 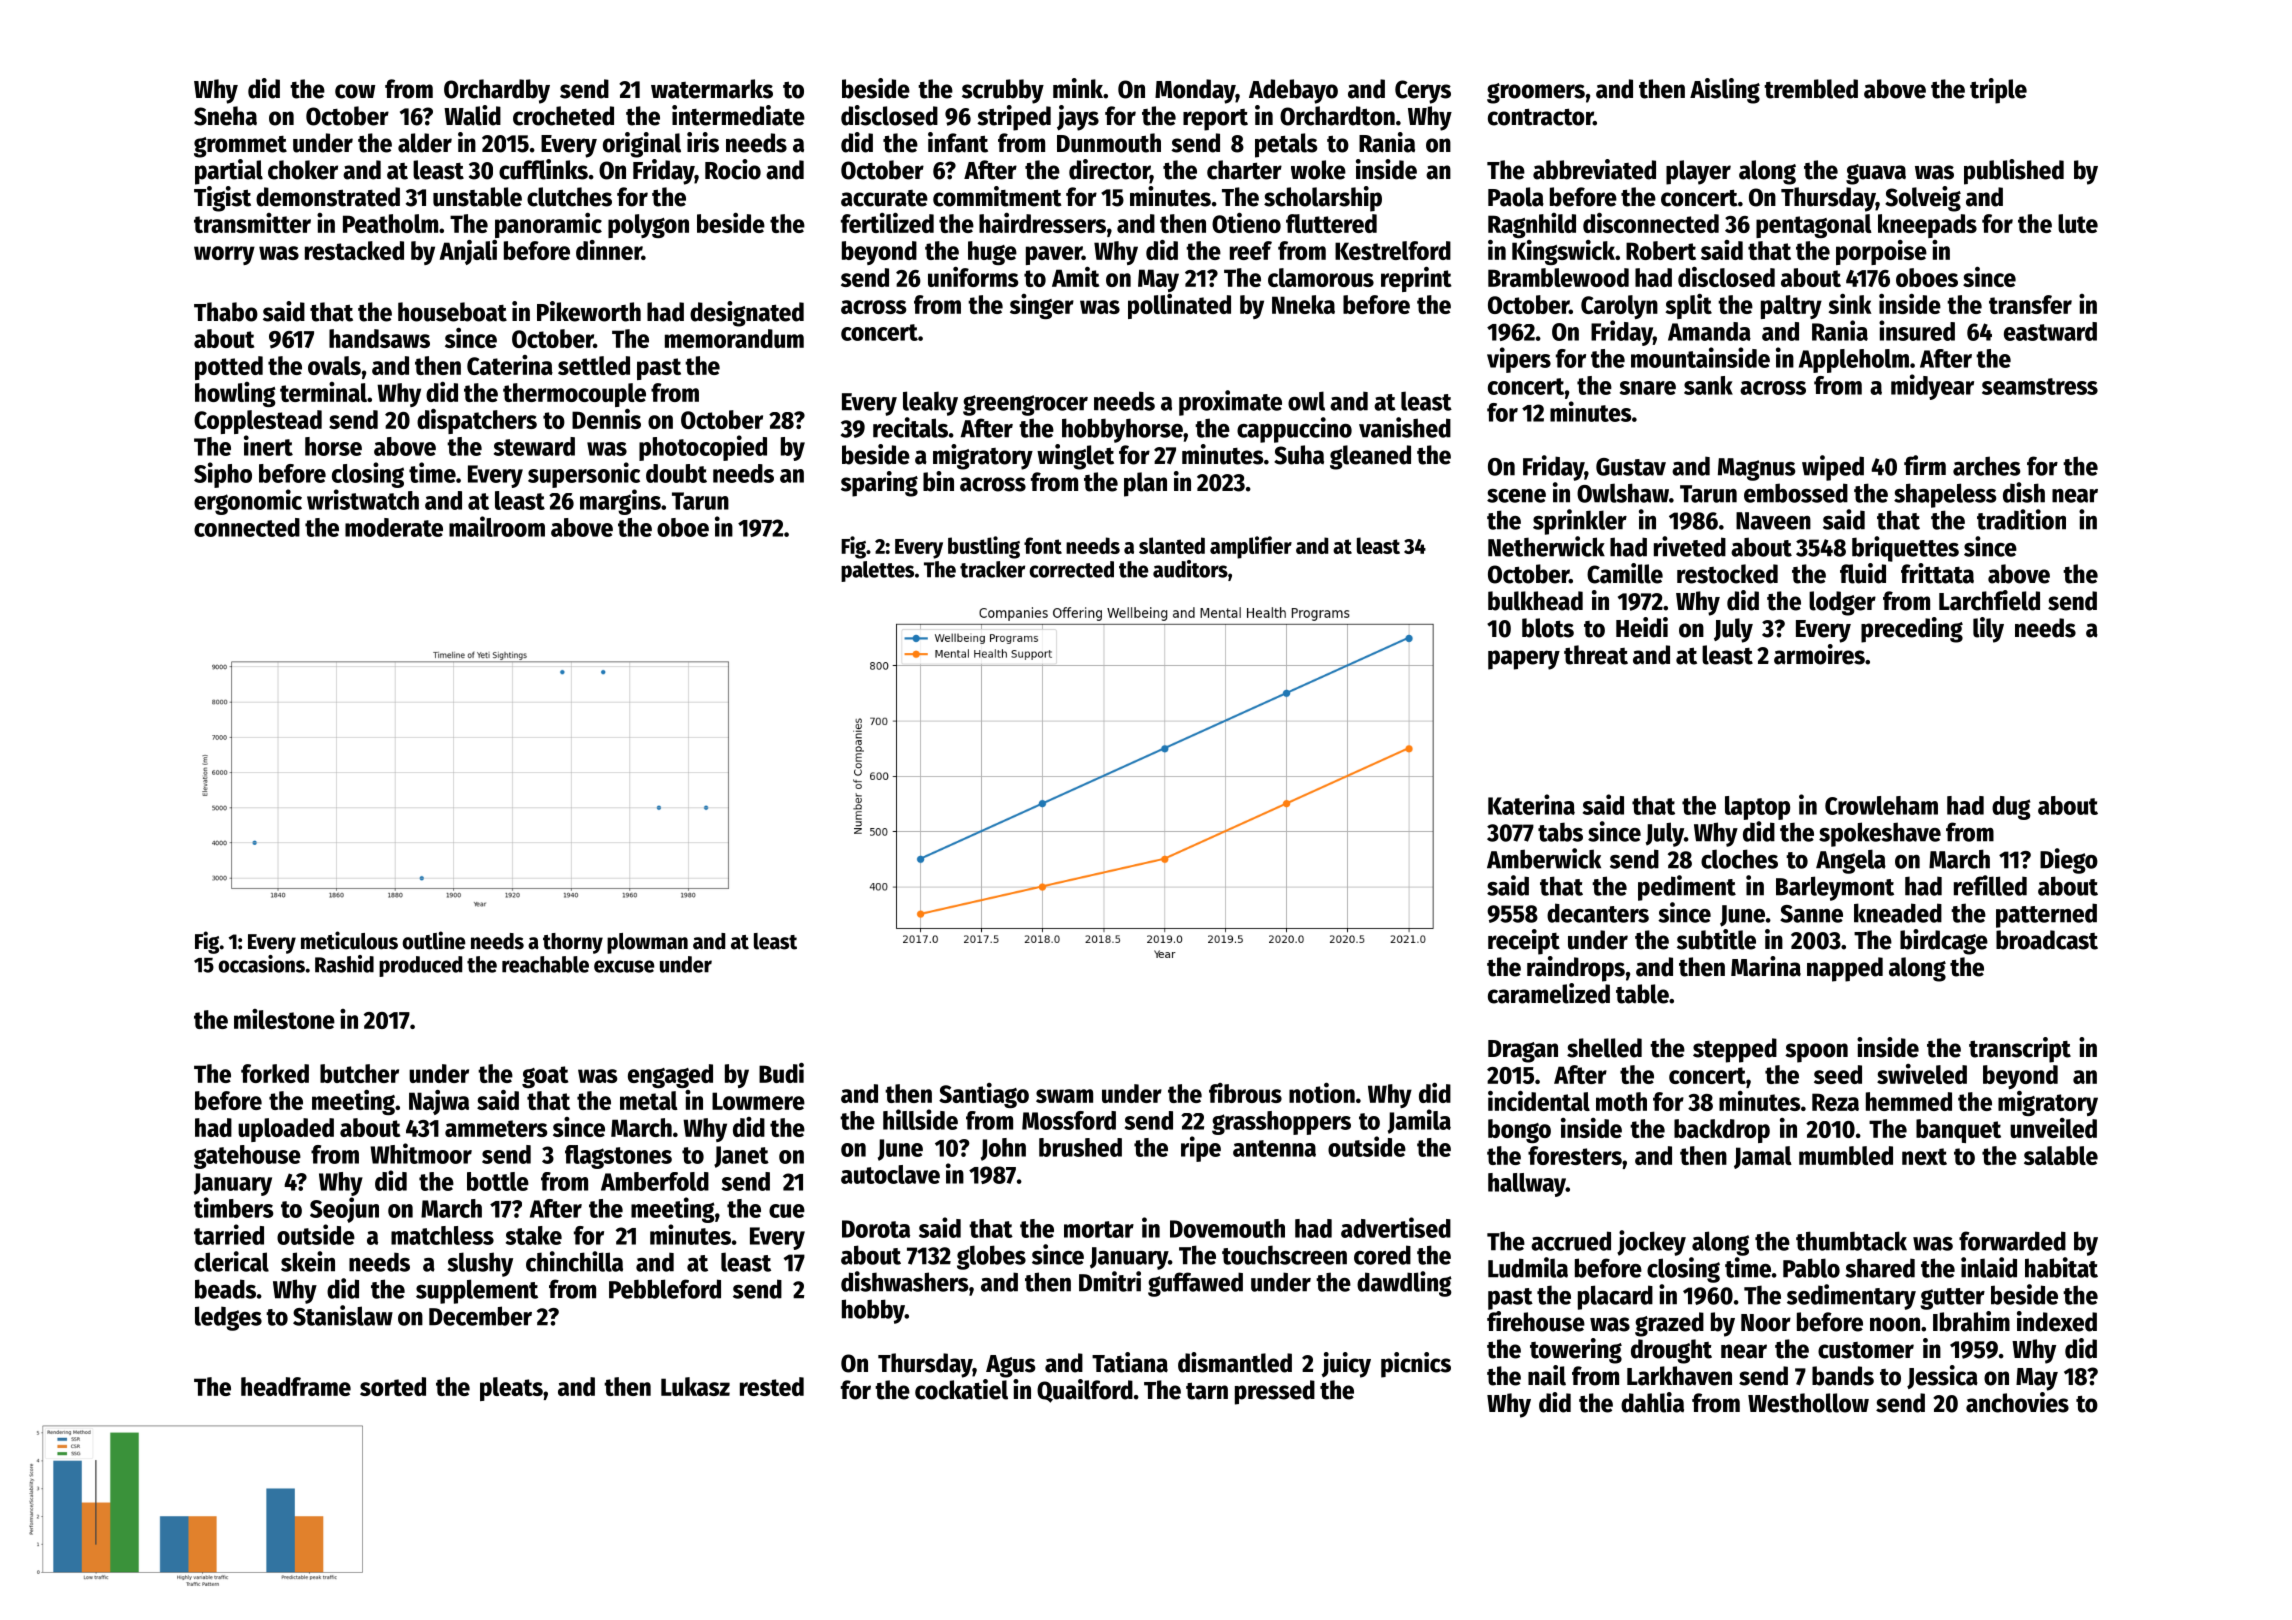 I want to click on margins, so click(x=620, y=502).
